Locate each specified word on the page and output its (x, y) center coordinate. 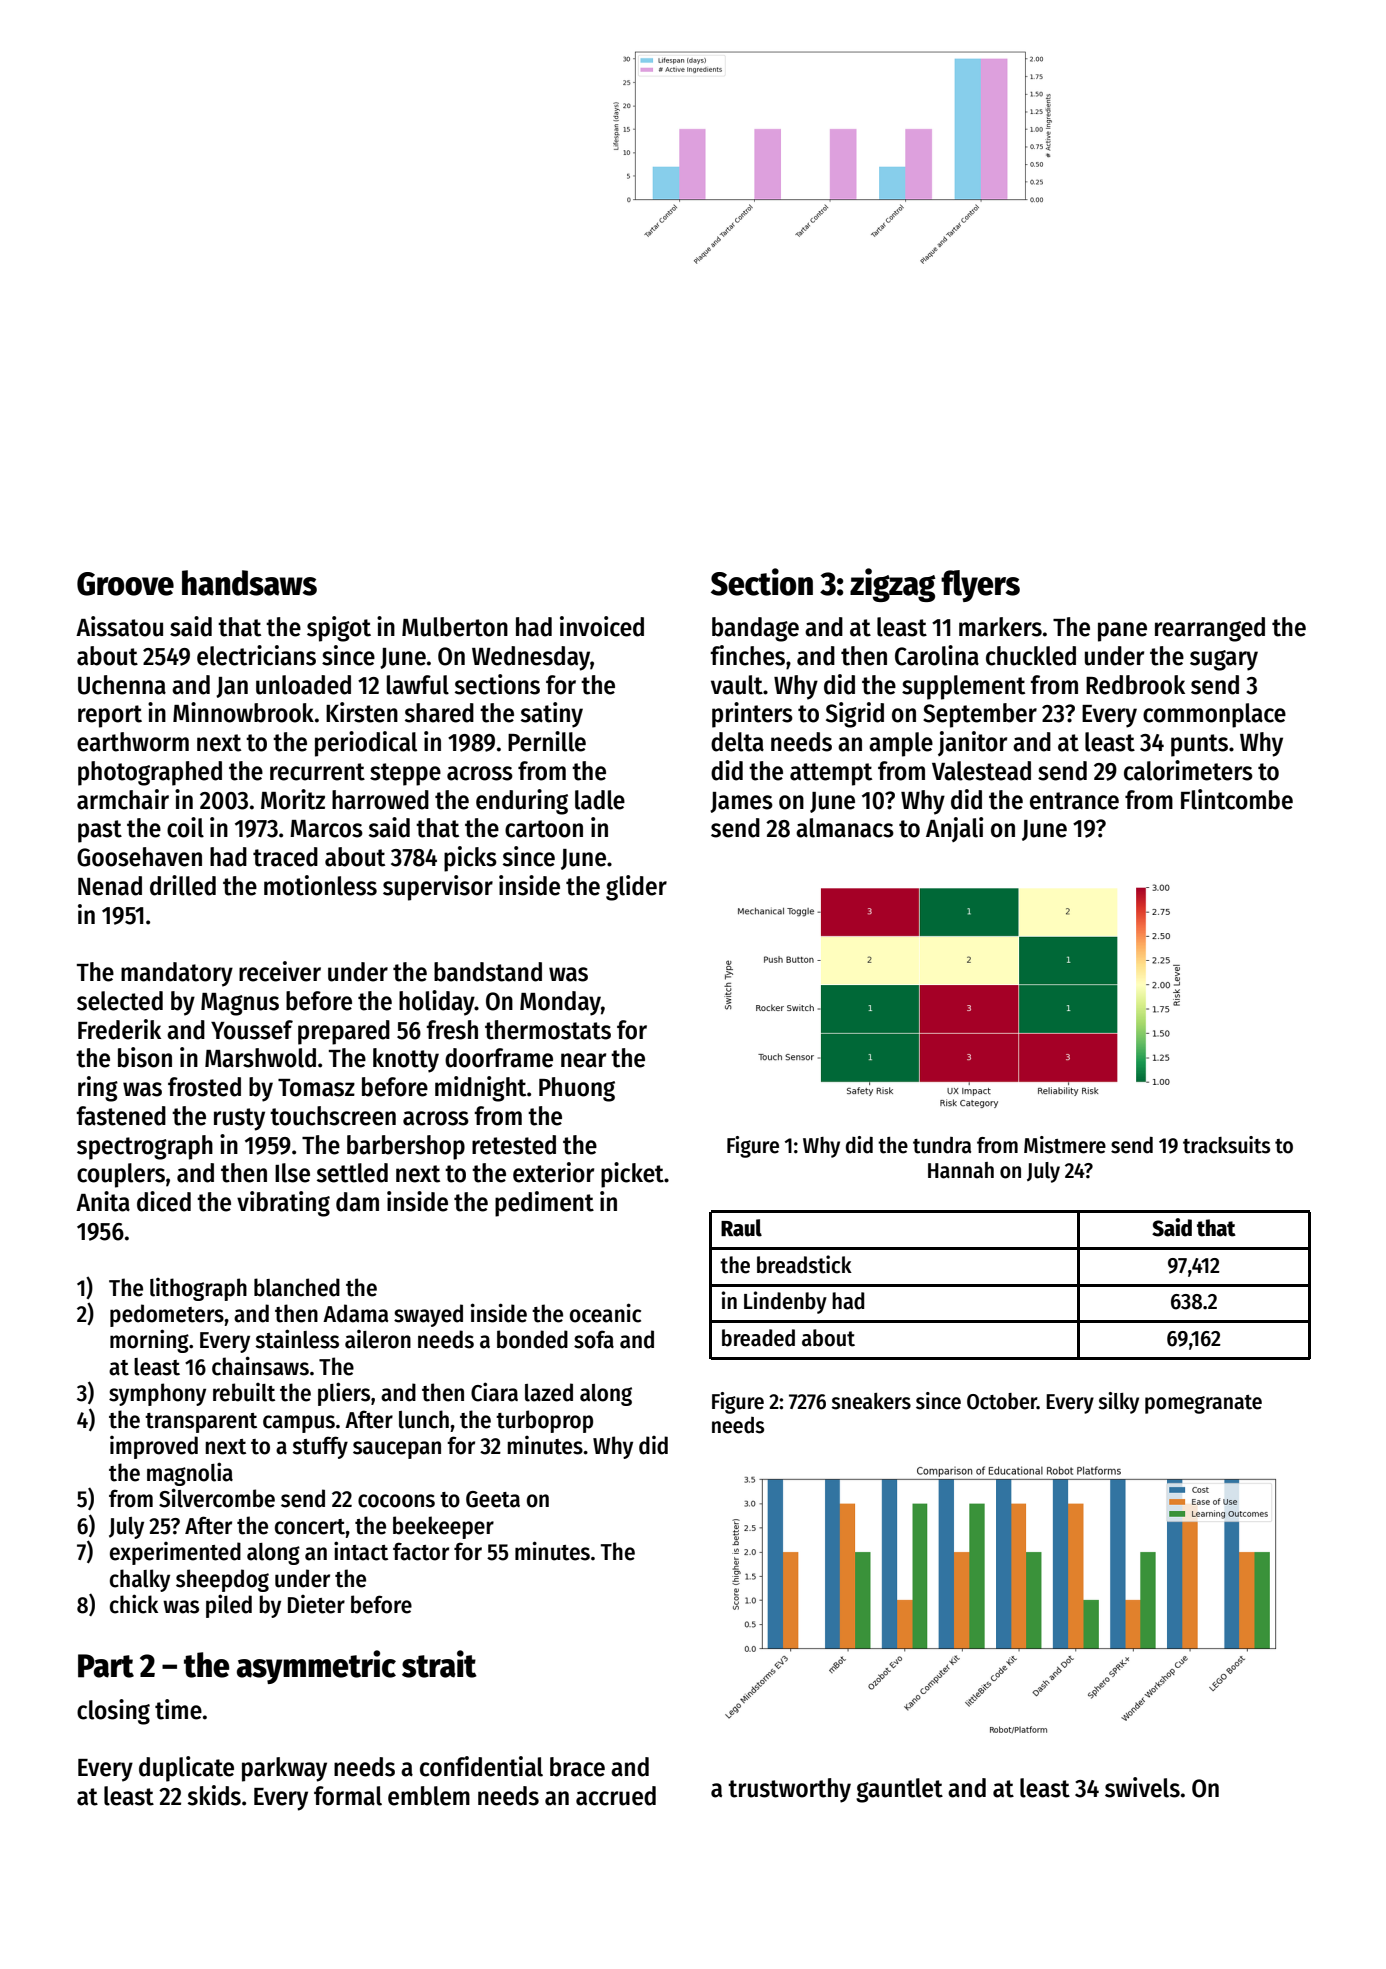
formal (348, 1796)
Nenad (110, 886)
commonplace (1214, 715)
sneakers (871, 1401)
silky (1118, 1403)
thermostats (548, 1030)
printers (752, 715)
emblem (429, 1796)
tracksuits (1226, 1145)
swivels (1142, 1787)
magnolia (190, 1474)
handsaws (249, 583)
